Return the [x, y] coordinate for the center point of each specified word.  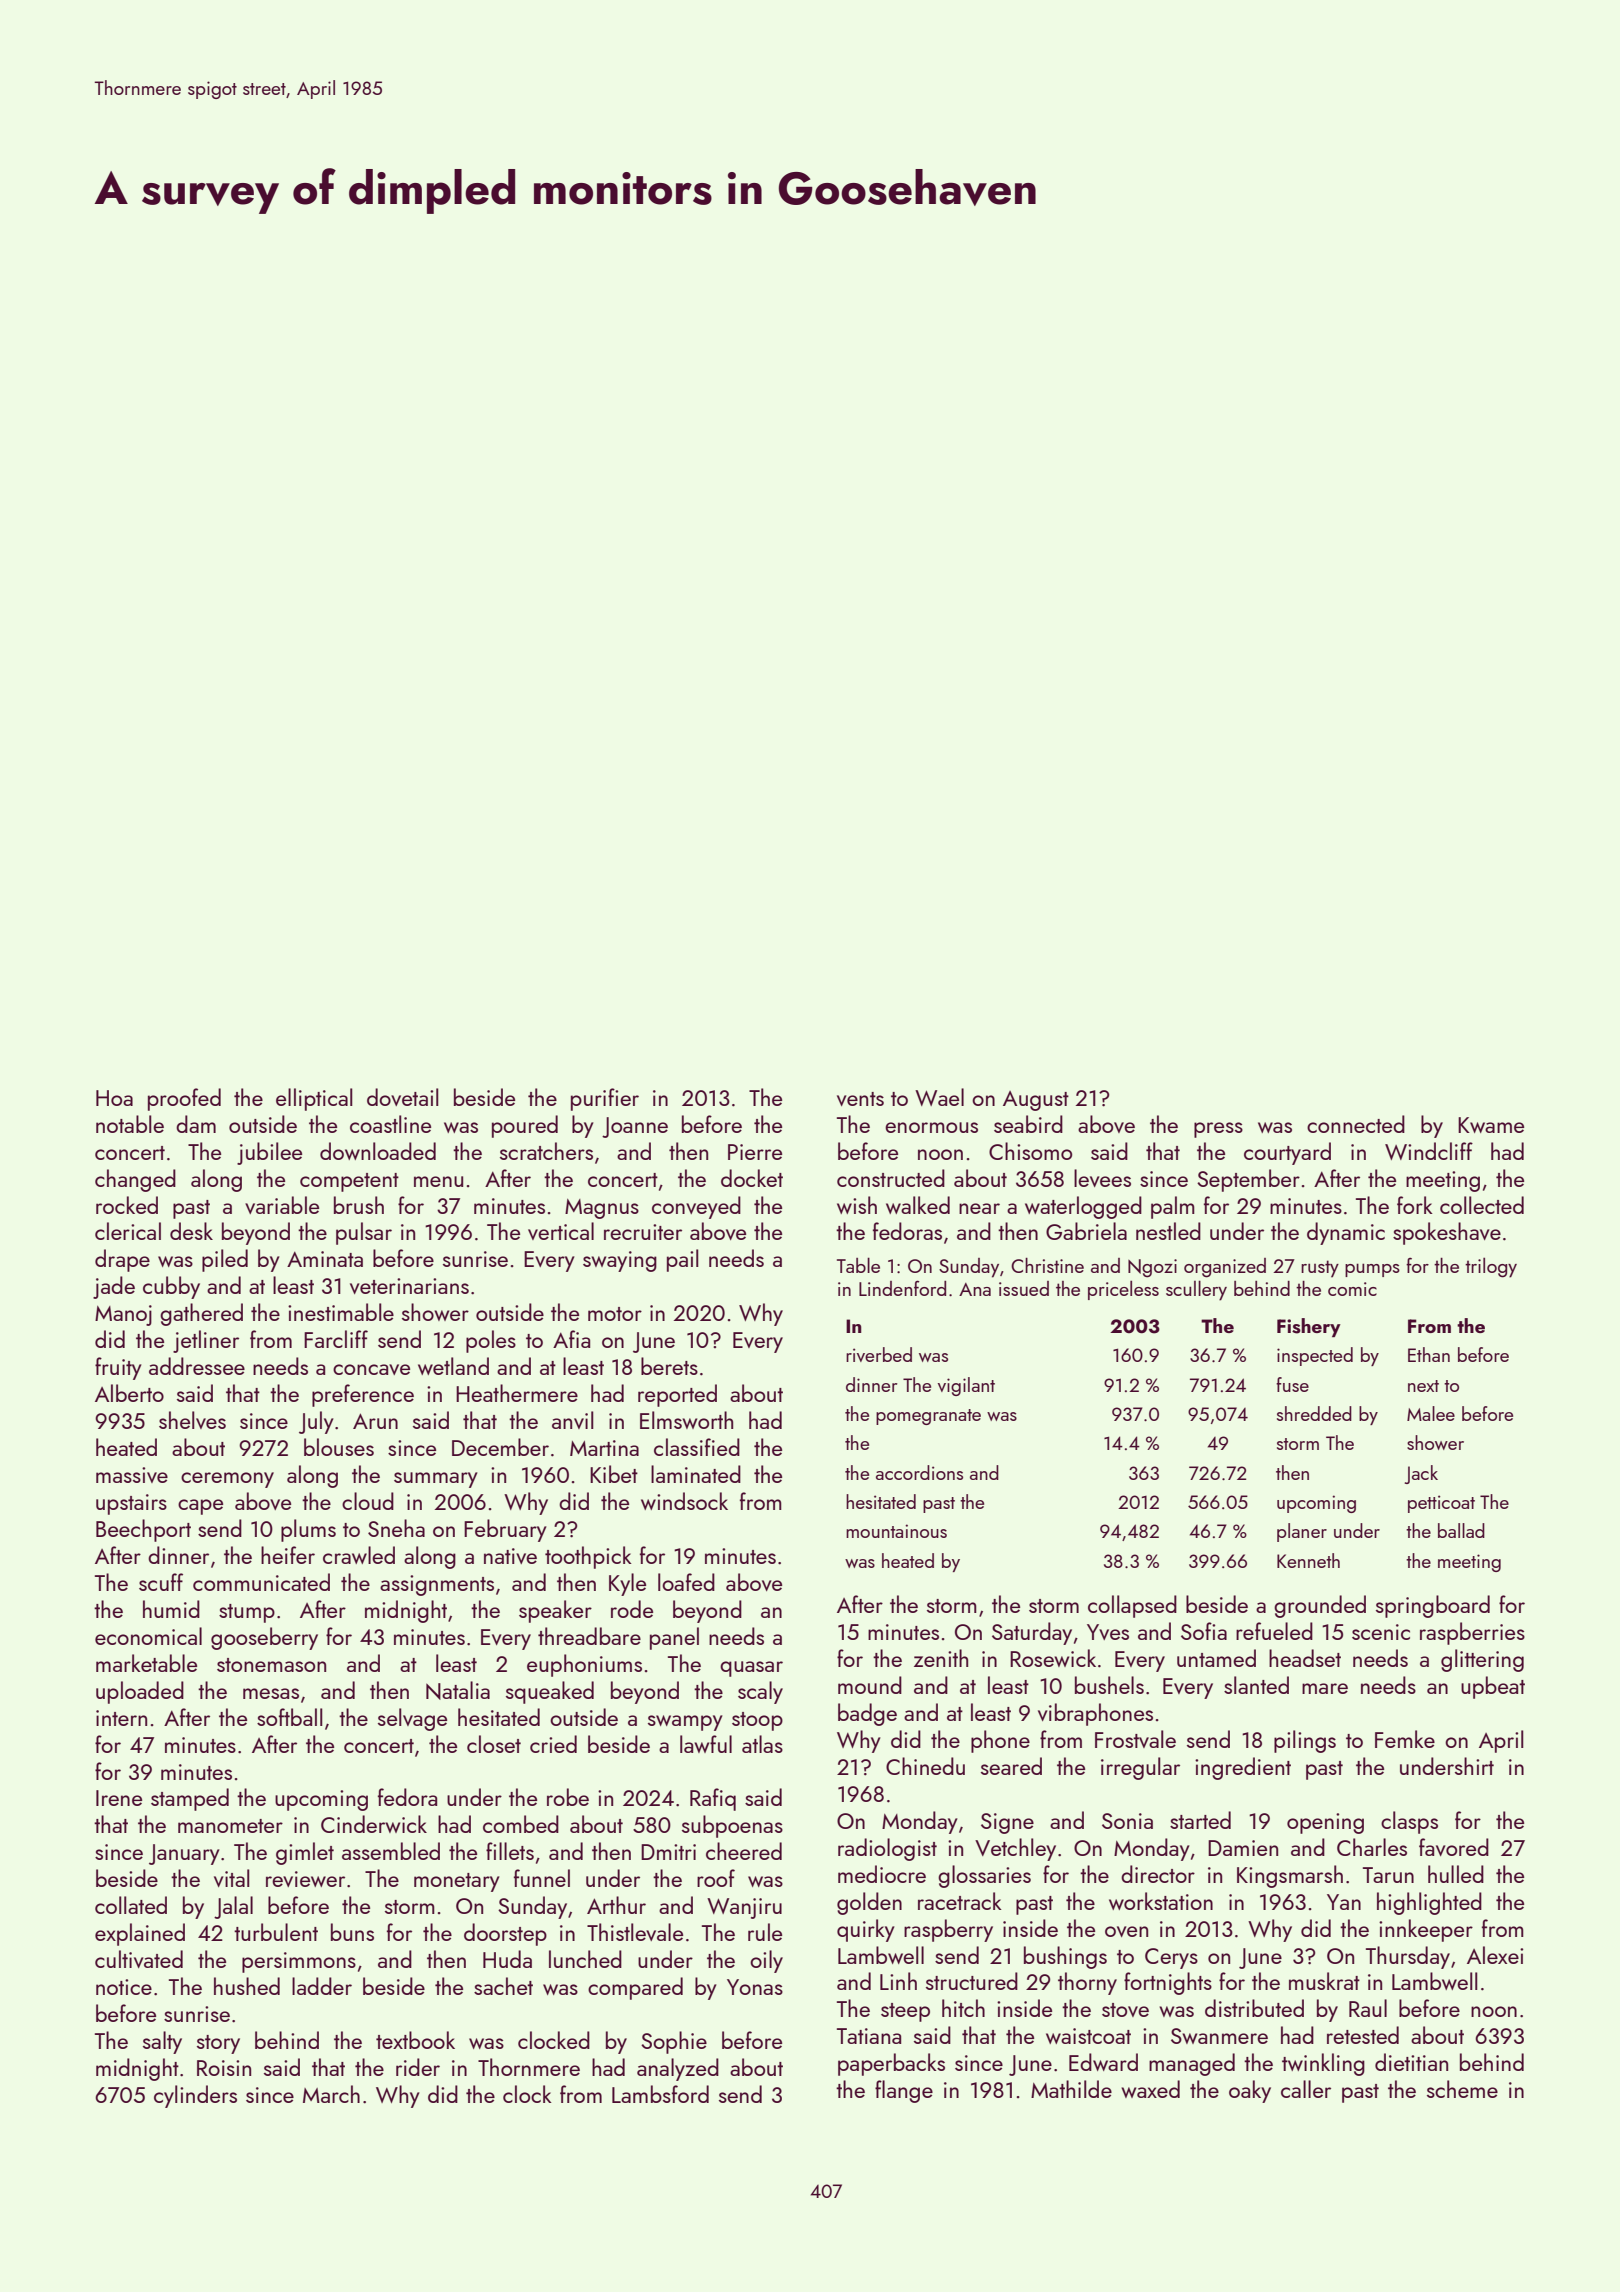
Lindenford [902, 1288]
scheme [1462, 2089]
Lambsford [660, 2094]
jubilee [269, 1153]
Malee [1431, 1413]
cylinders [195, 2096]
